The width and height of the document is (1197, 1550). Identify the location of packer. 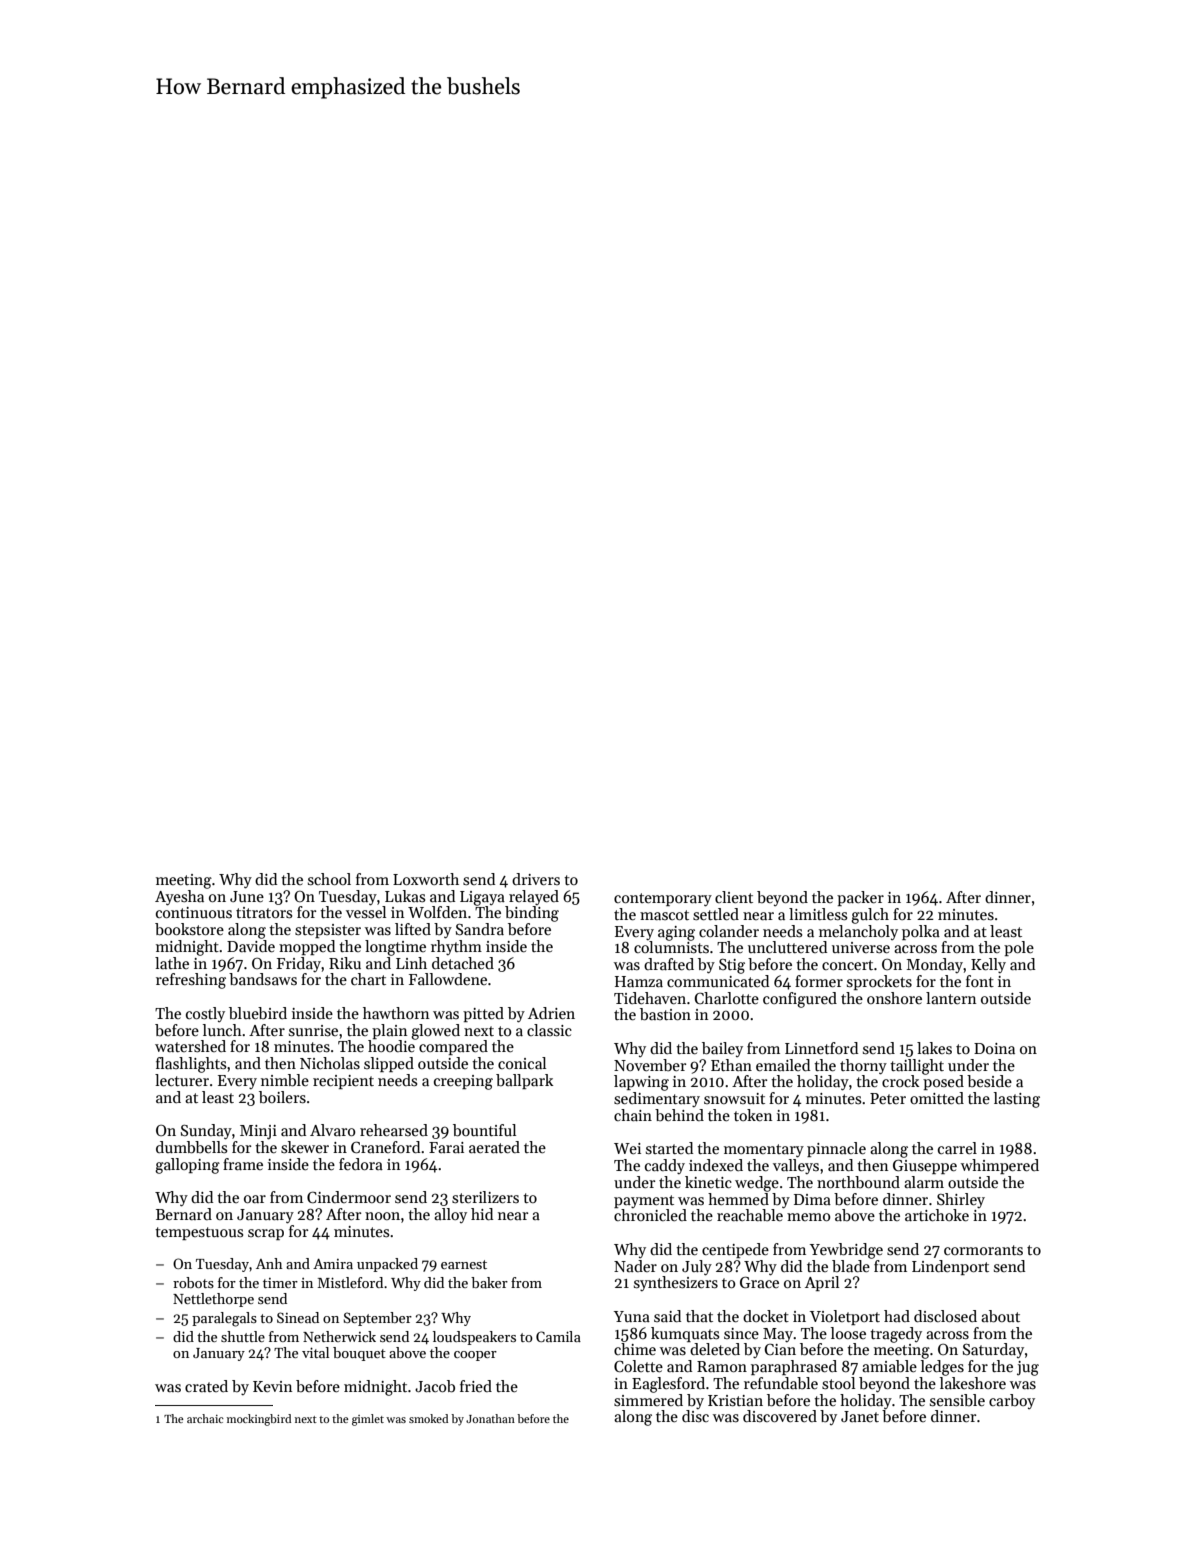
(860, 898).
